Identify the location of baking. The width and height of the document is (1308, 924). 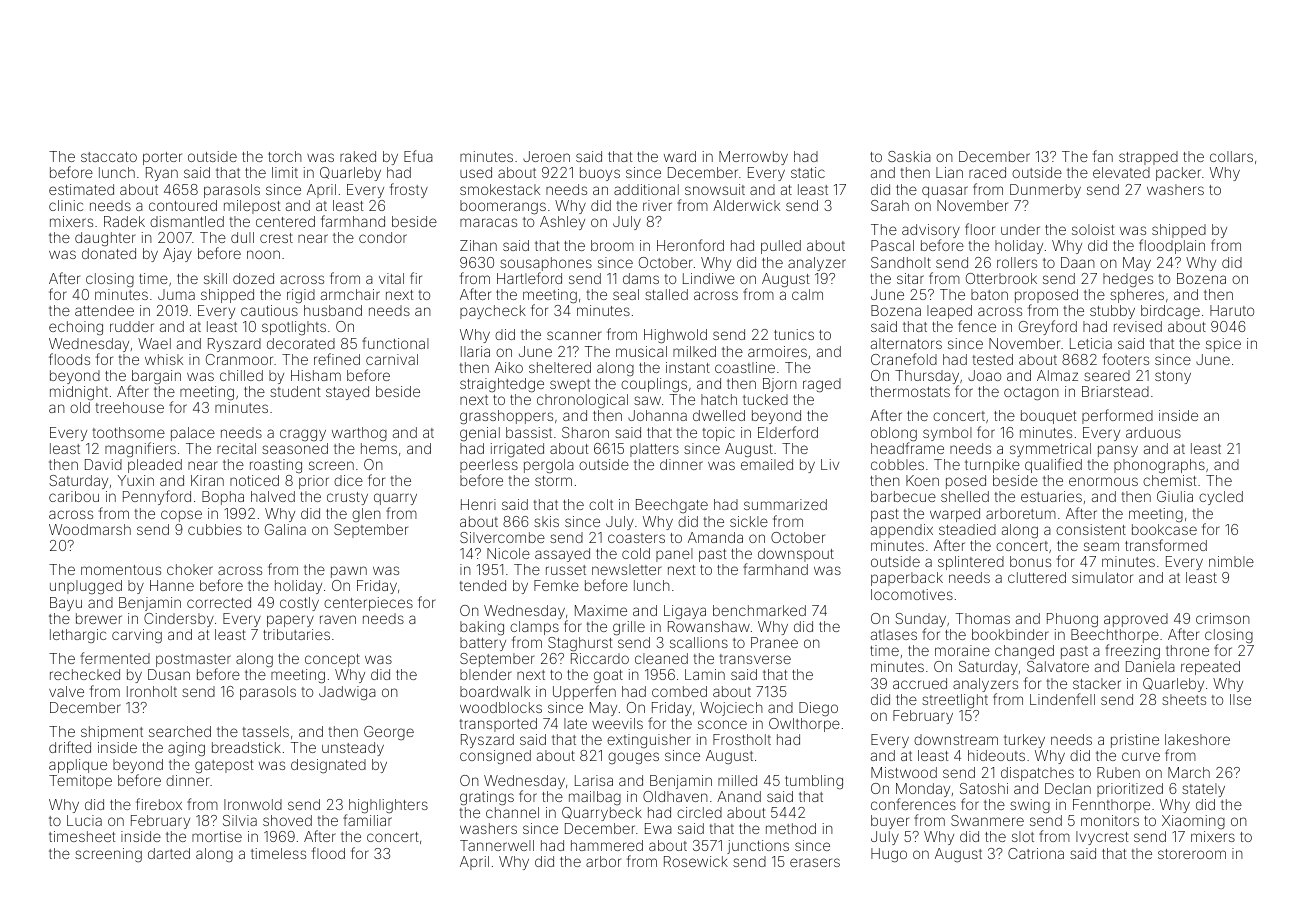
(482, 628).
